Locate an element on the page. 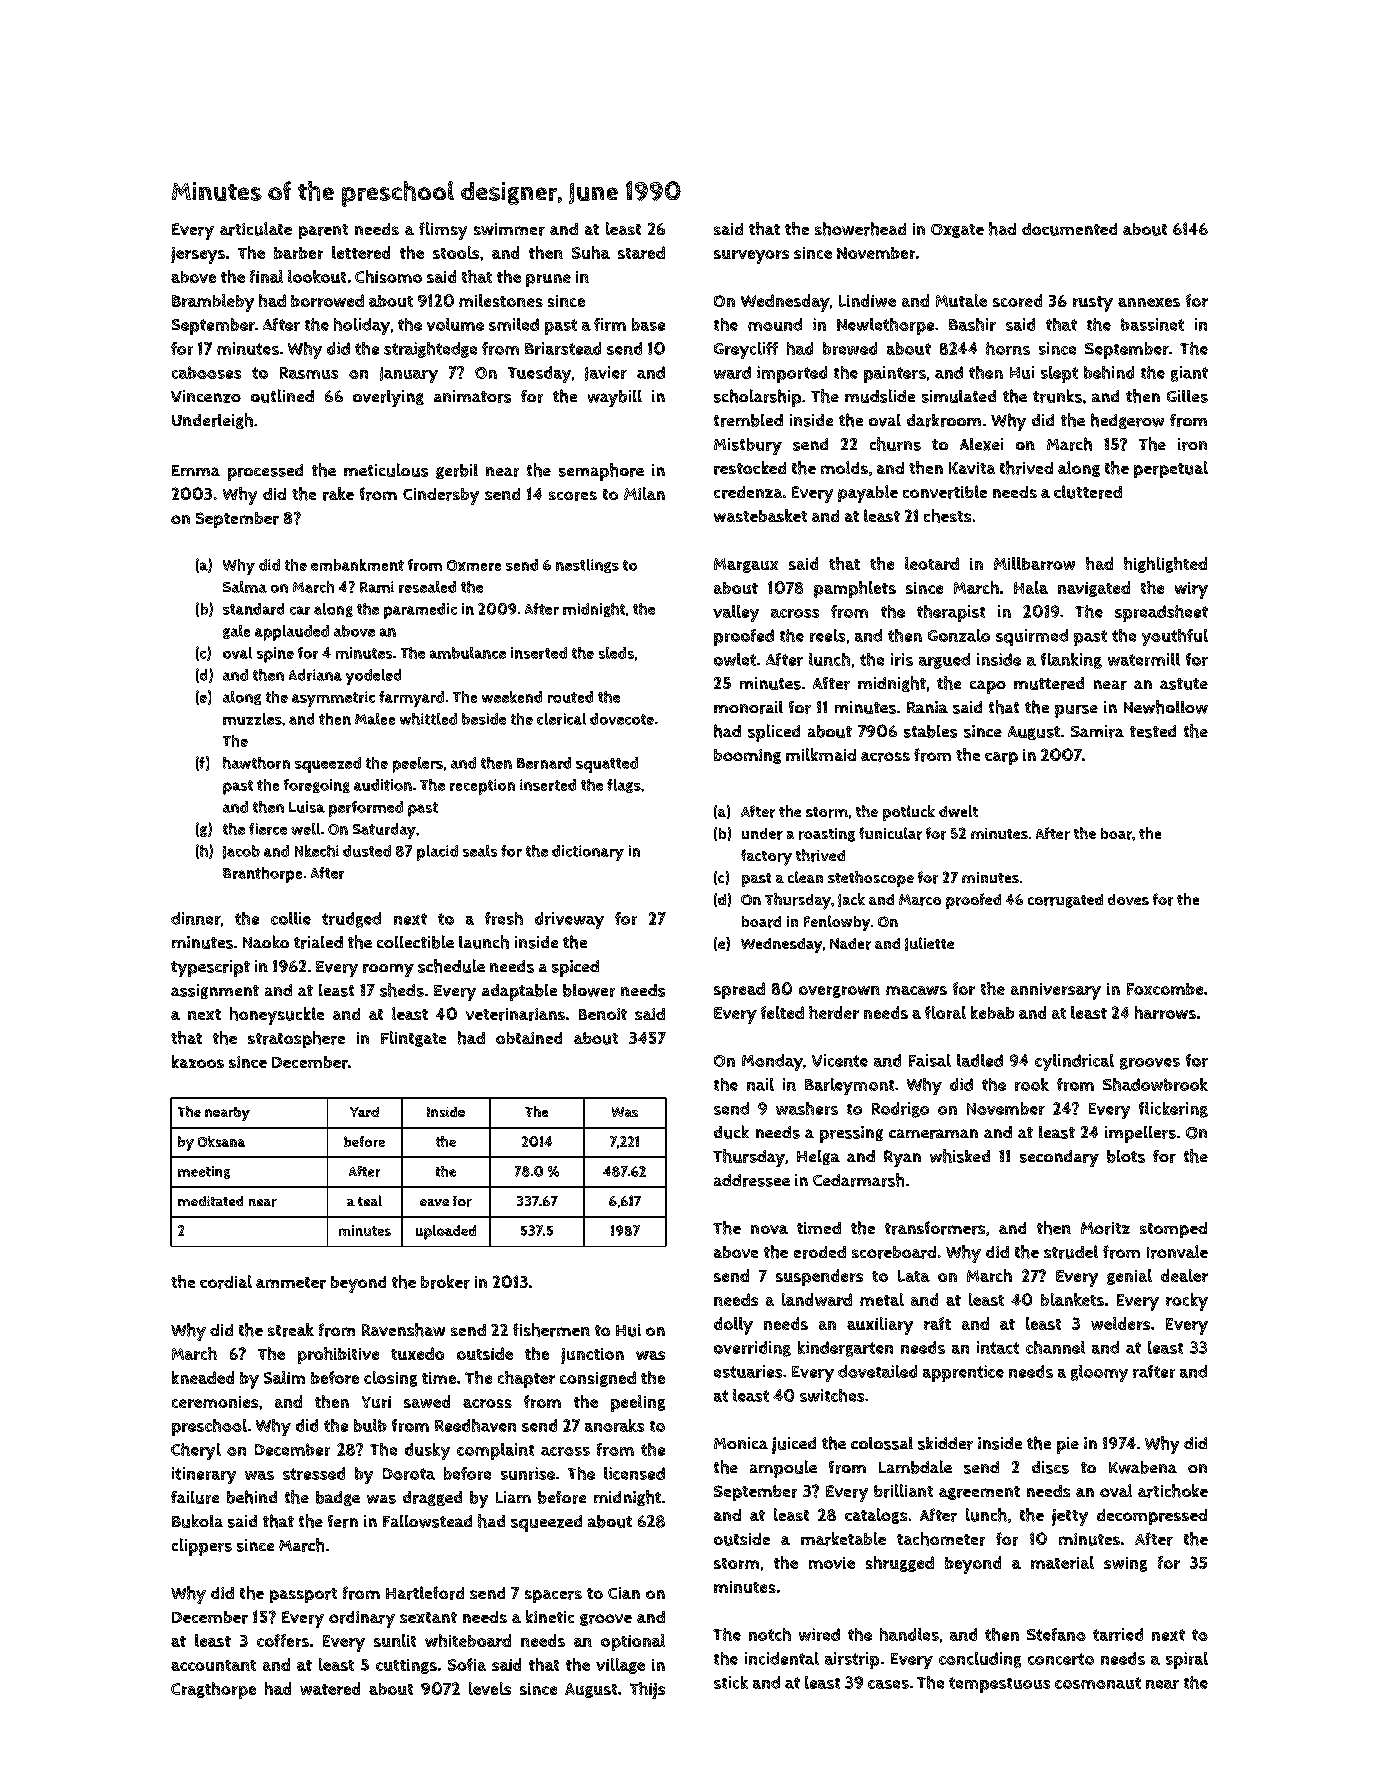 The image size is (1379, 1784). overriding is located at coordinates (752, 1349).
